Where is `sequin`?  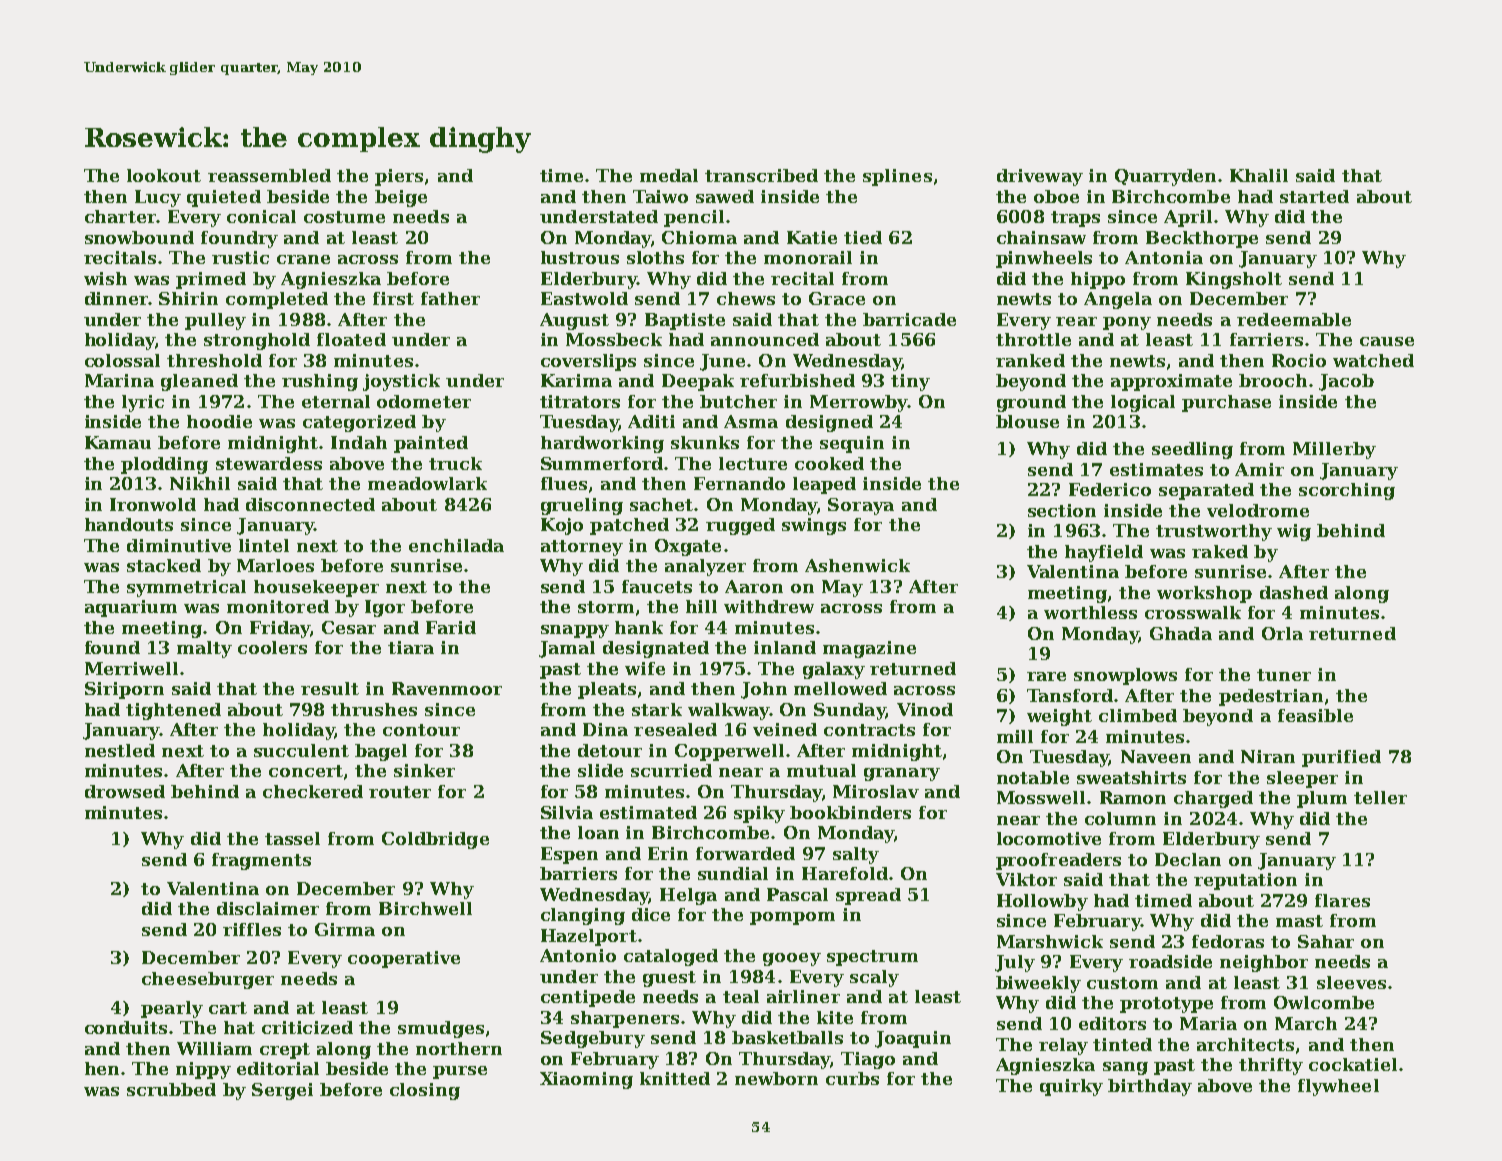
sequin is located at coordinates (852, 444).
